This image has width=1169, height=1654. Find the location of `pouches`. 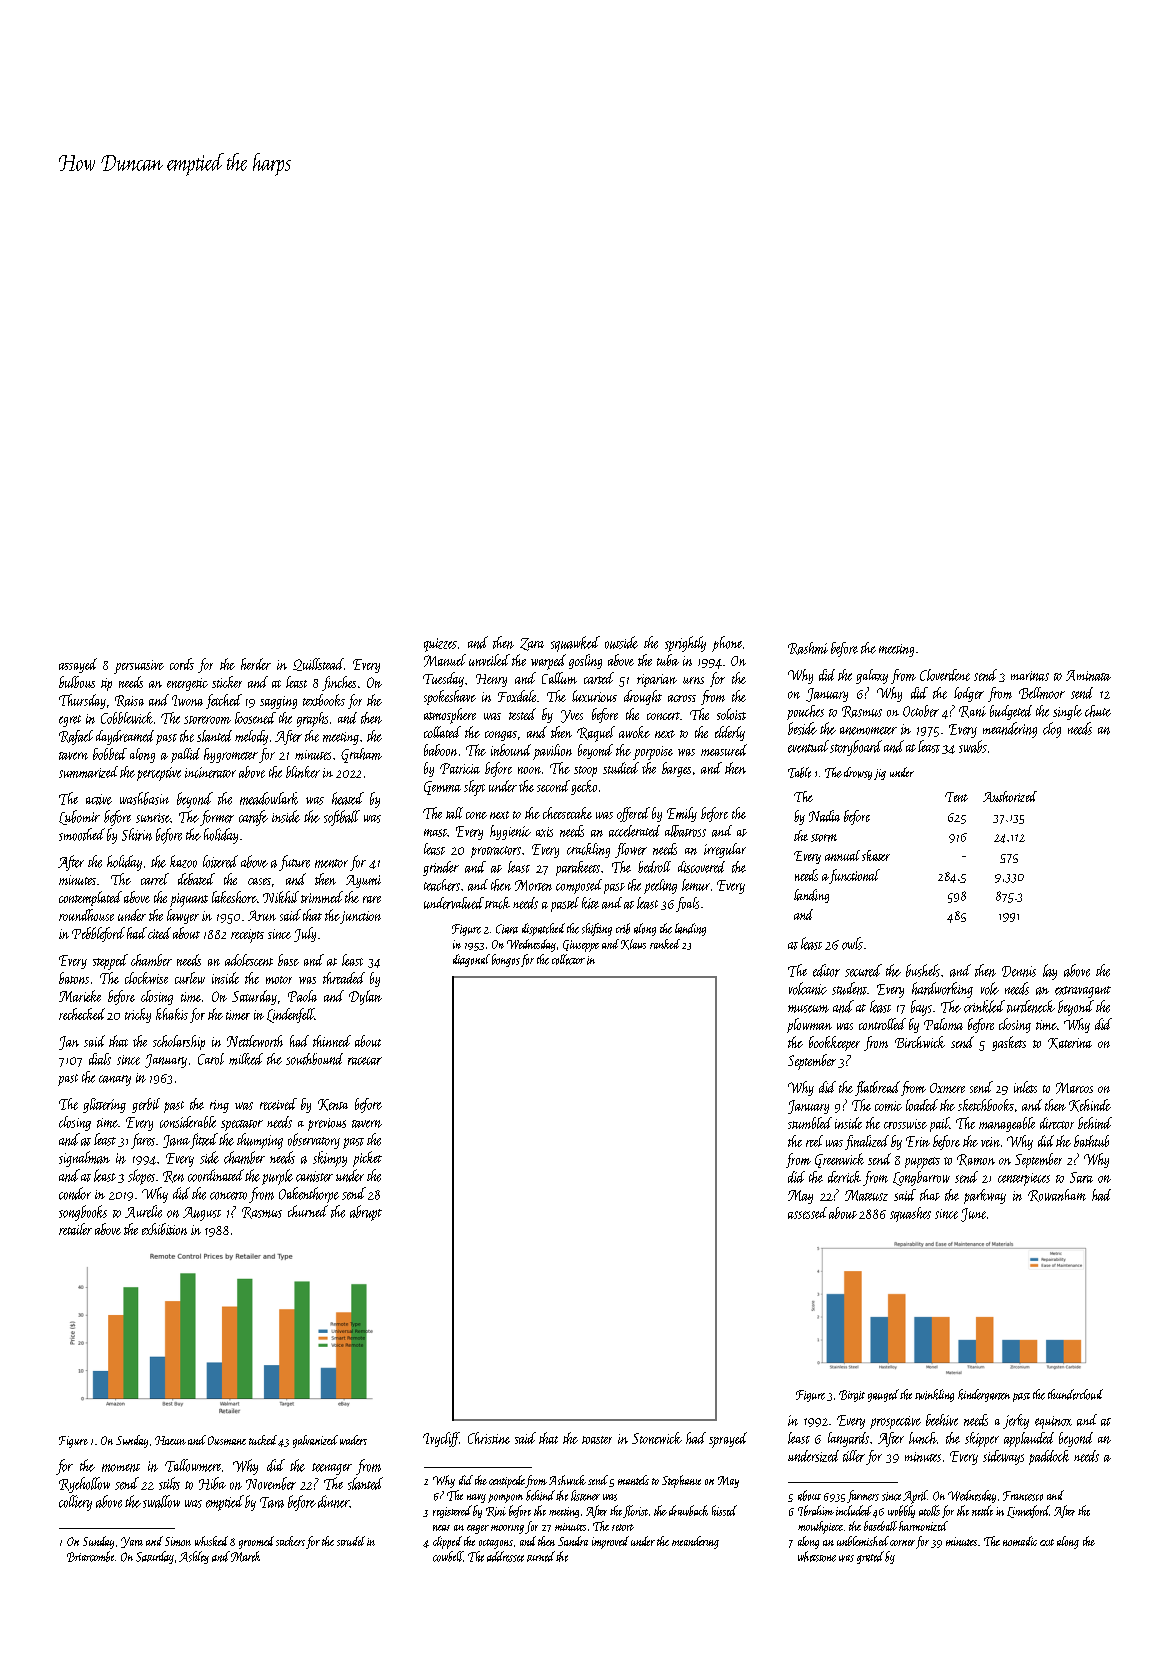

pouches is located at coordinates (805, 712).
